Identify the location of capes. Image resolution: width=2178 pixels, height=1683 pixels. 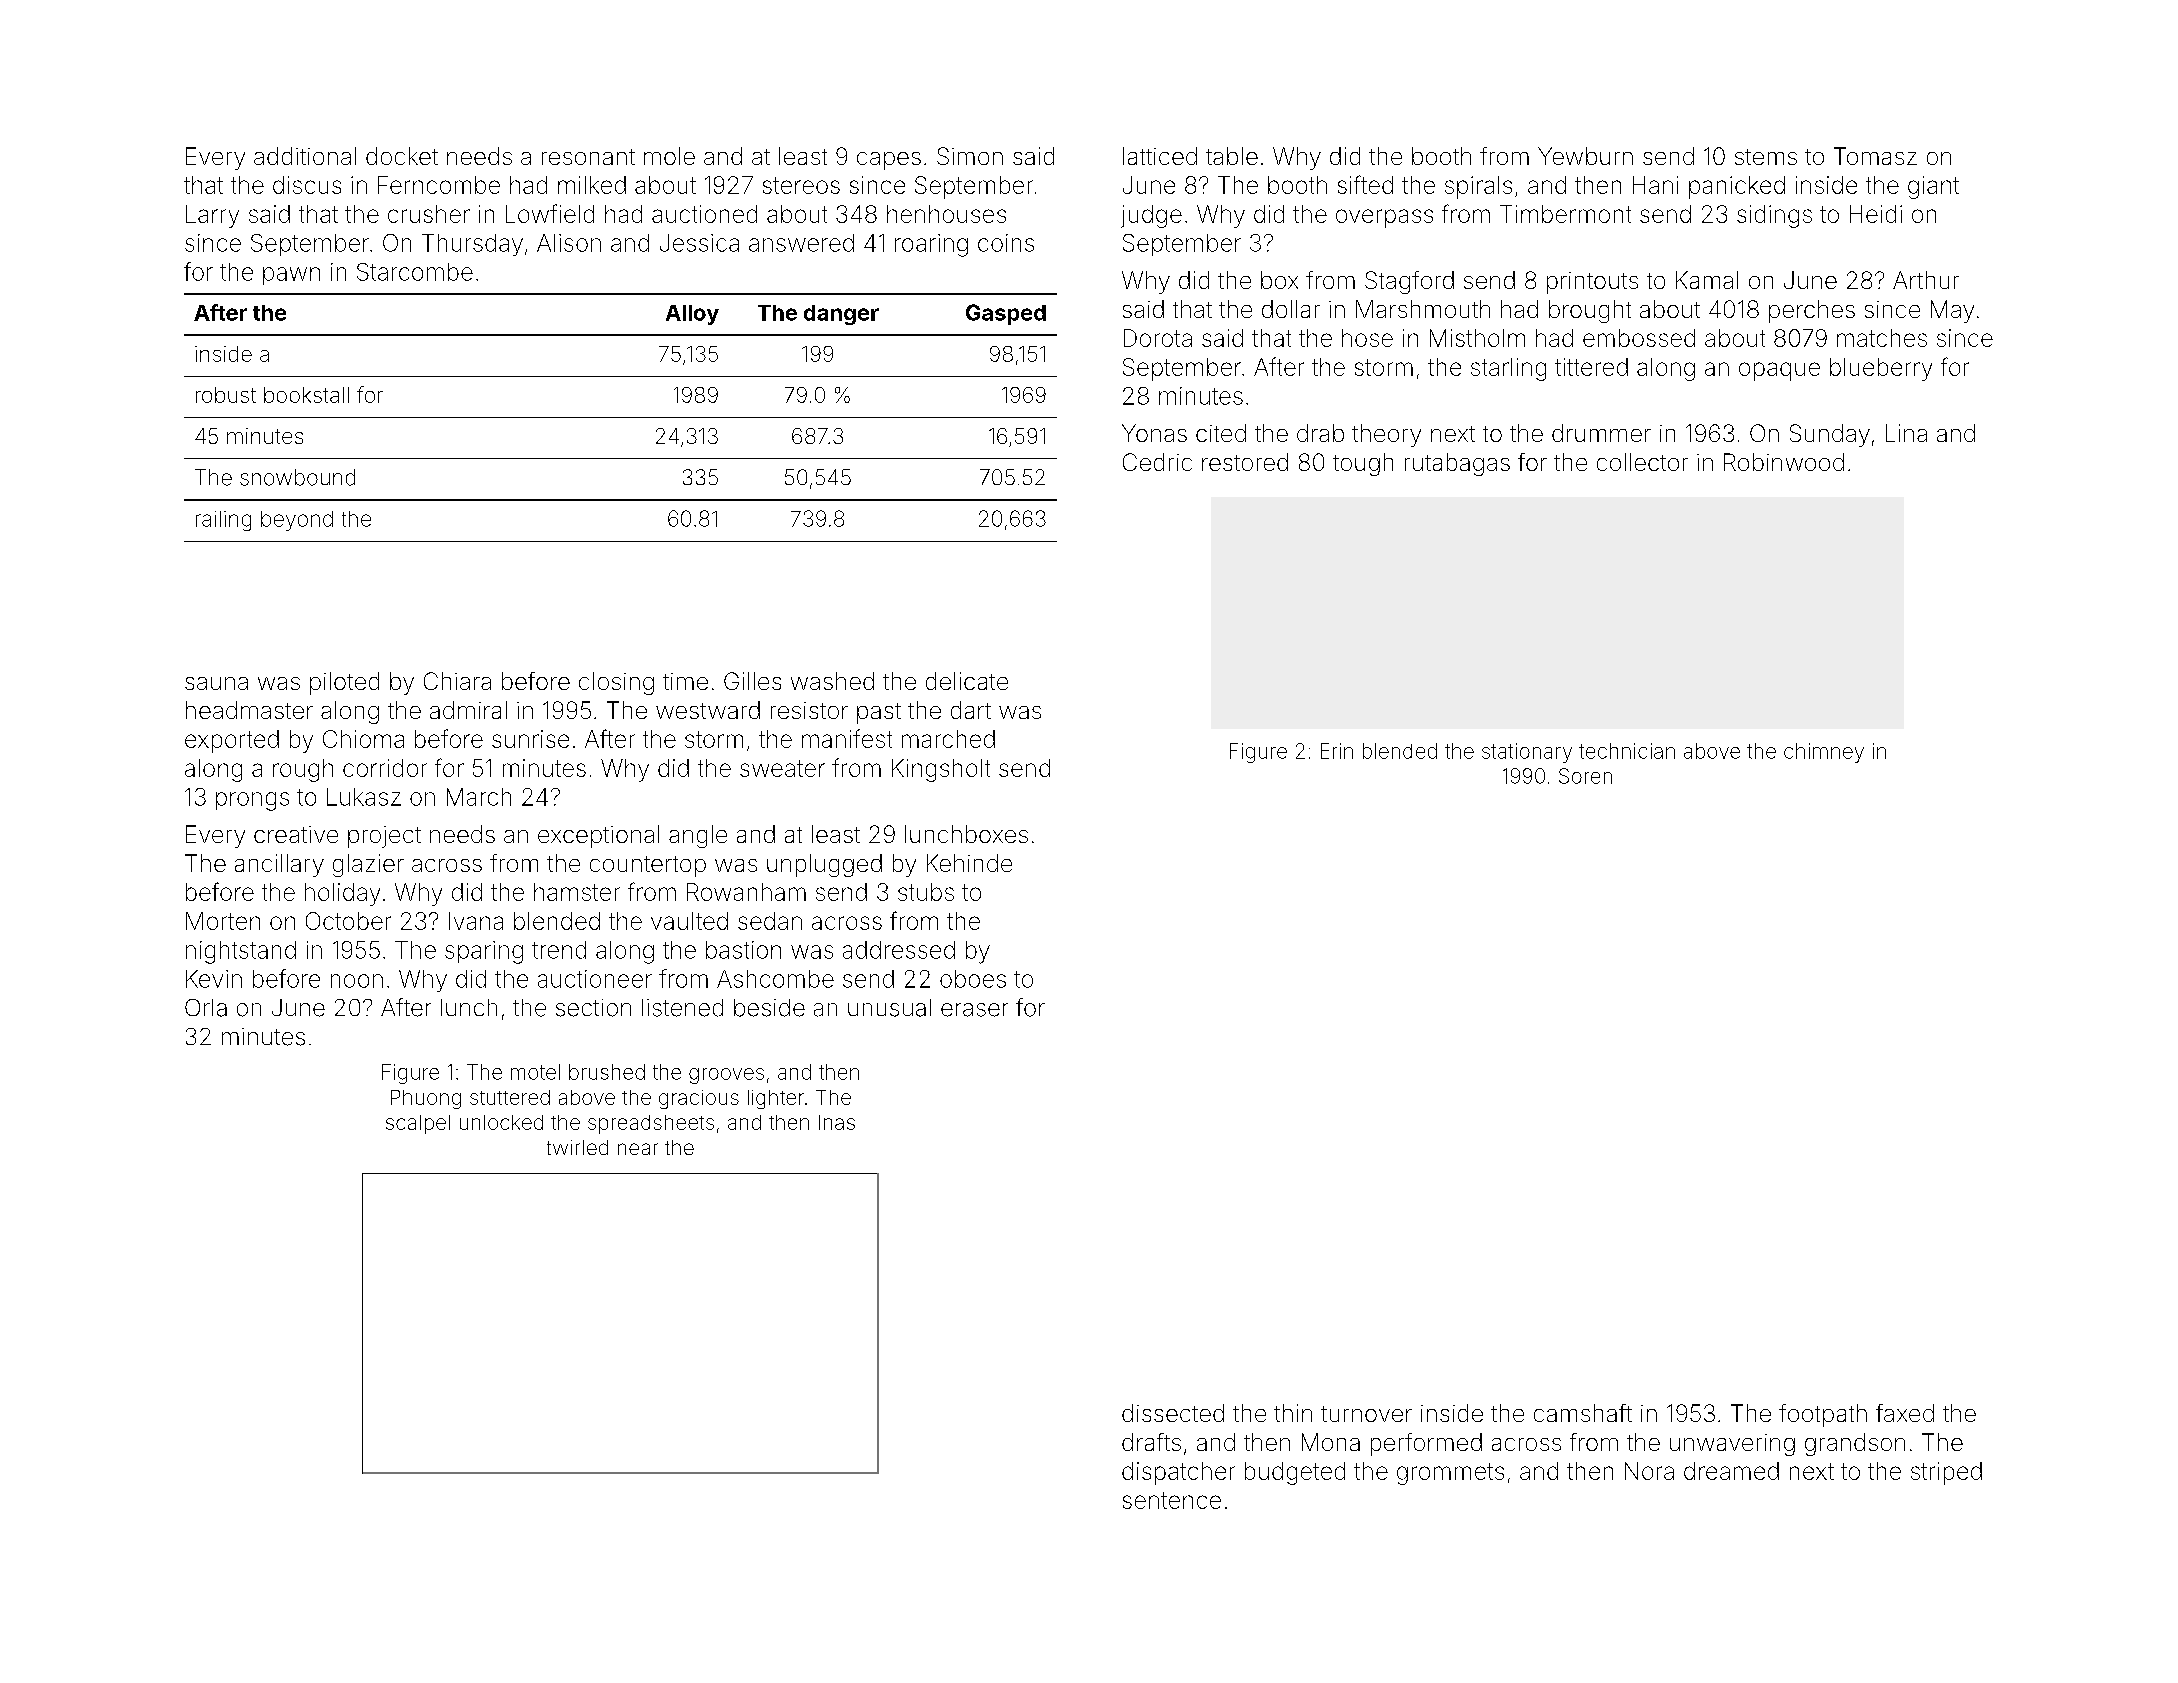
(889, 161).
